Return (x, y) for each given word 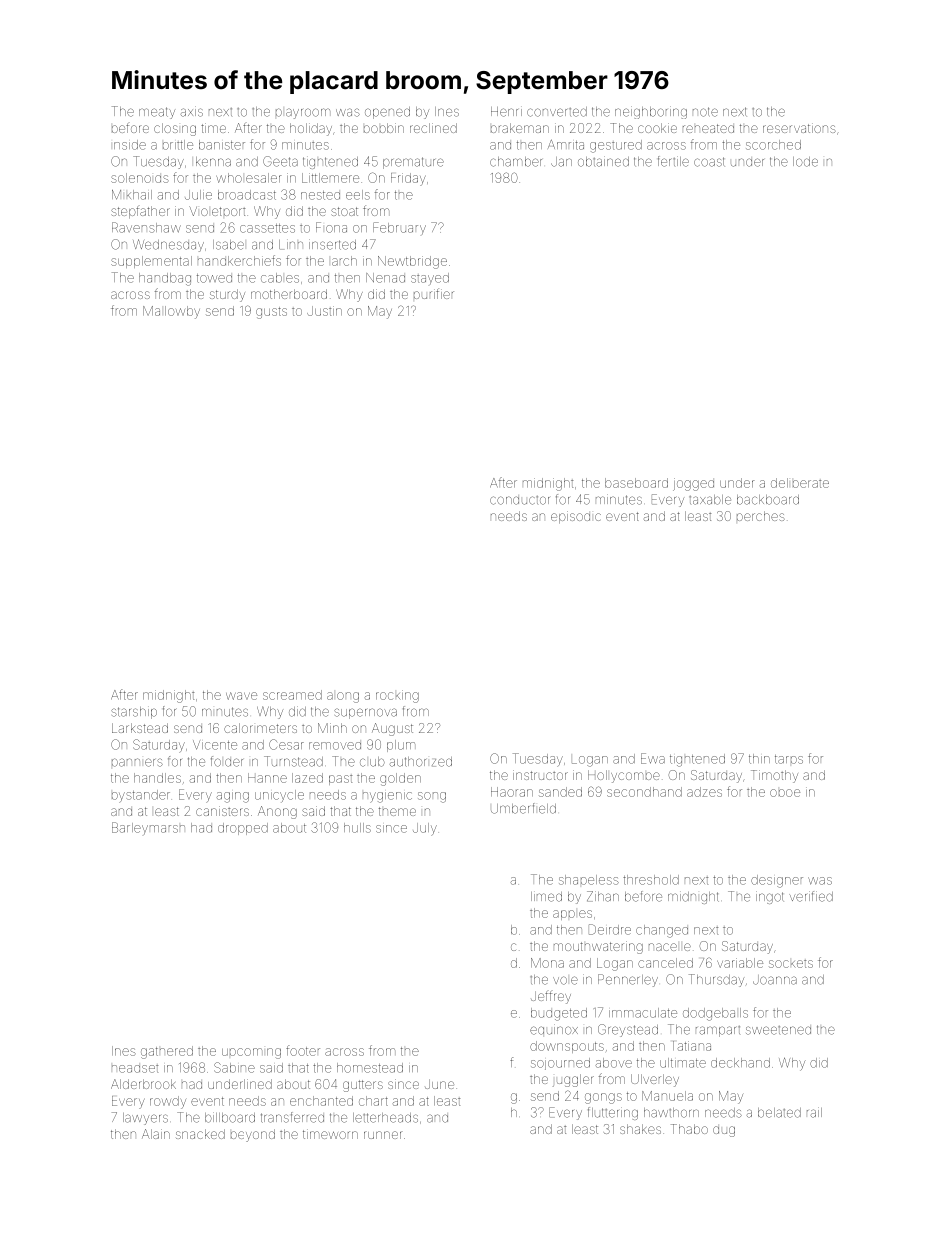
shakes (640, 1129)
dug (724, 1131)
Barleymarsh (148, 828)
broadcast (247, 195)
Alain (156, 1134)
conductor (520, 500)
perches (761, 516)
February (399, 228)
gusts (271, 313)
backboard (768, 500)
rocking (397, 696)
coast (709, 162)
